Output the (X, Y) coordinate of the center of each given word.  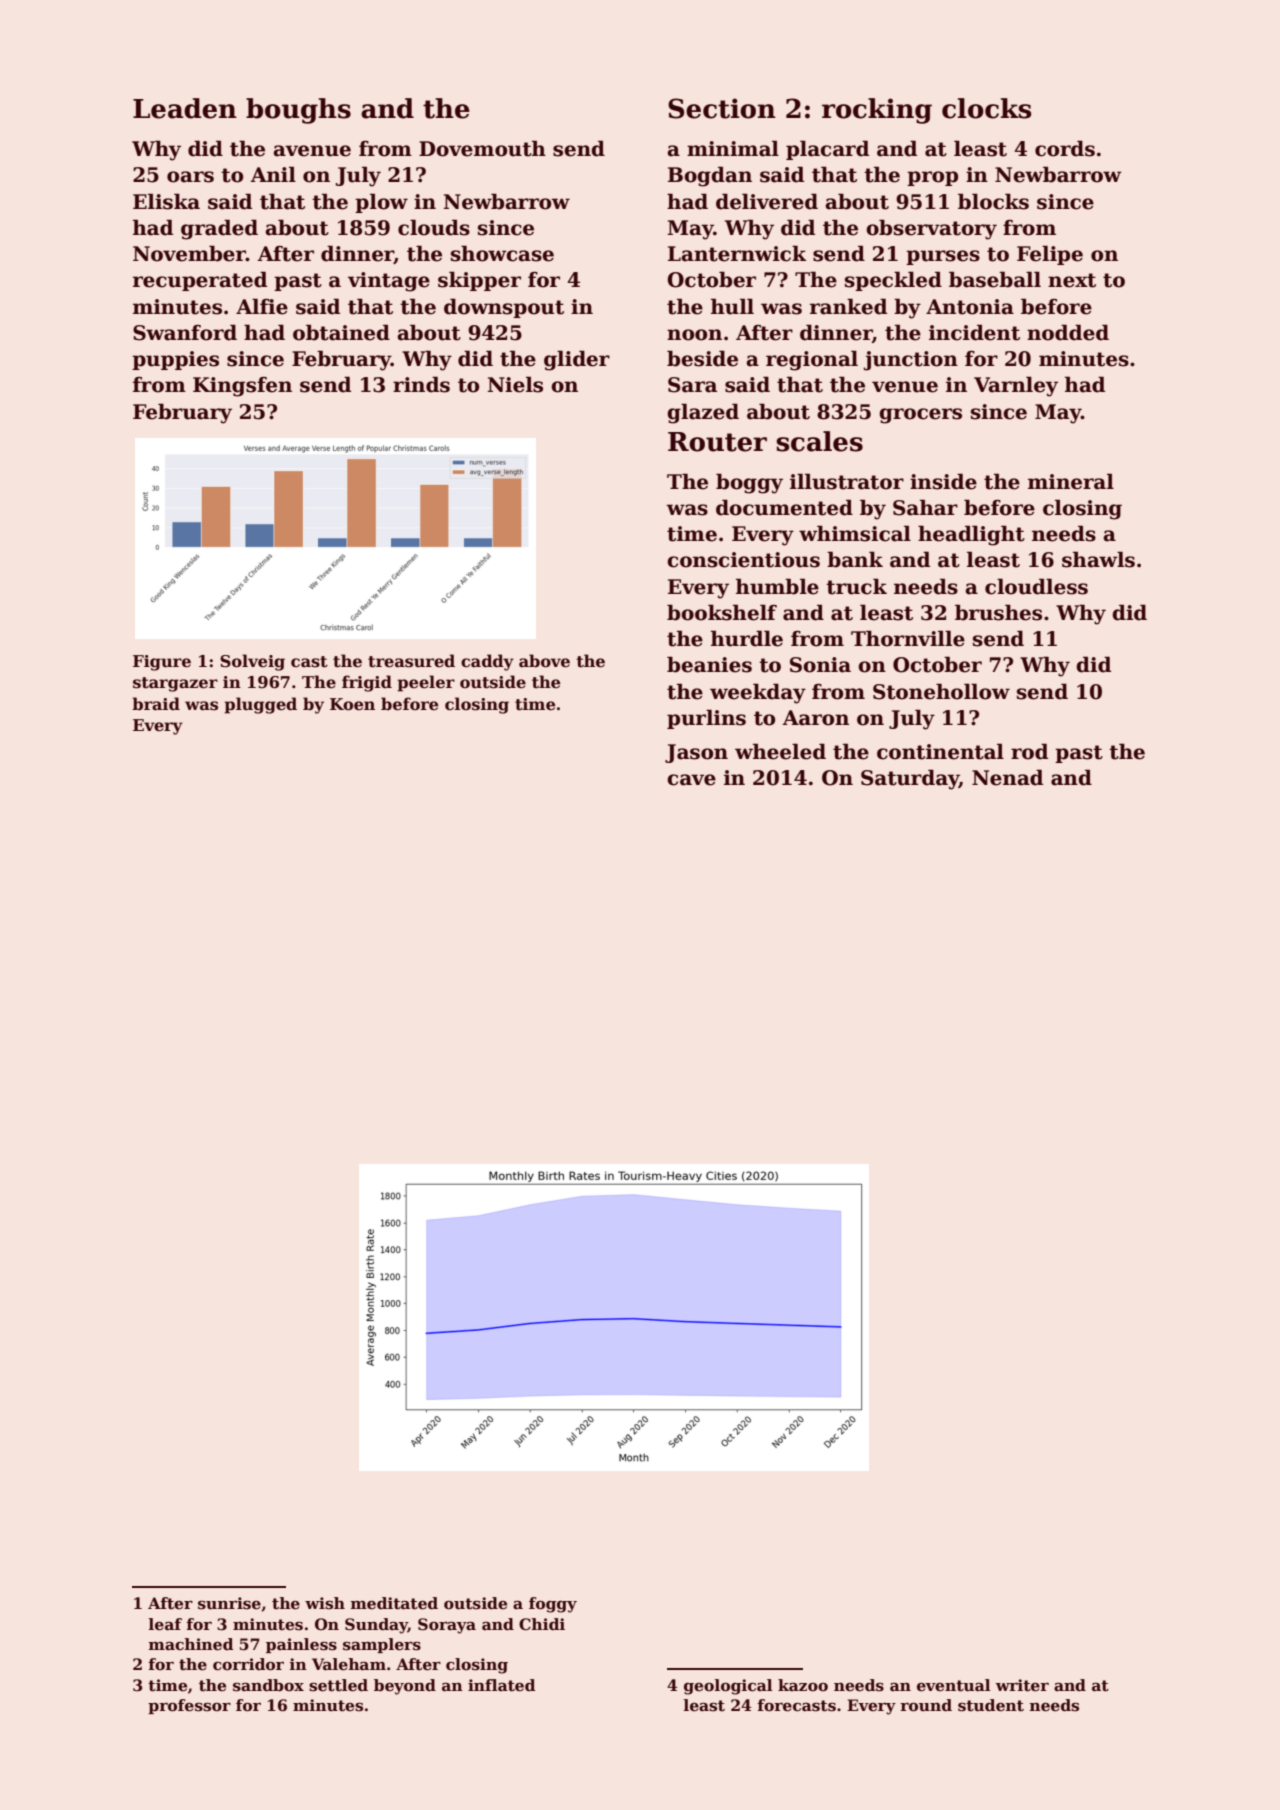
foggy (553, 1605)
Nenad (1007, 777)
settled (338, 1685)
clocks (986, 108)
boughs (298, 111)
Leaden (185, 108)
